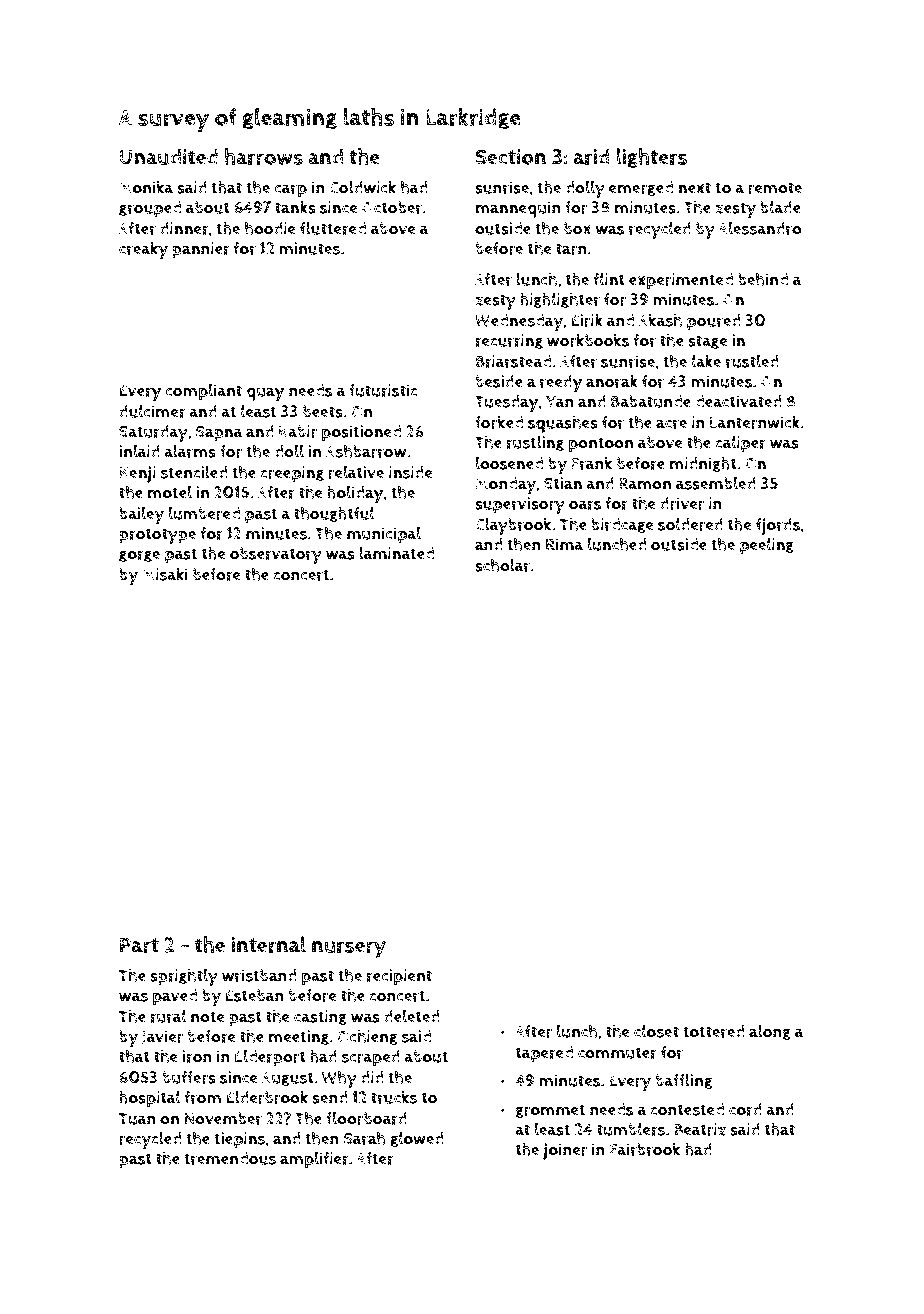  Describe the element at coordinates (656, 1031) in the page. I see `closet` at that location.
